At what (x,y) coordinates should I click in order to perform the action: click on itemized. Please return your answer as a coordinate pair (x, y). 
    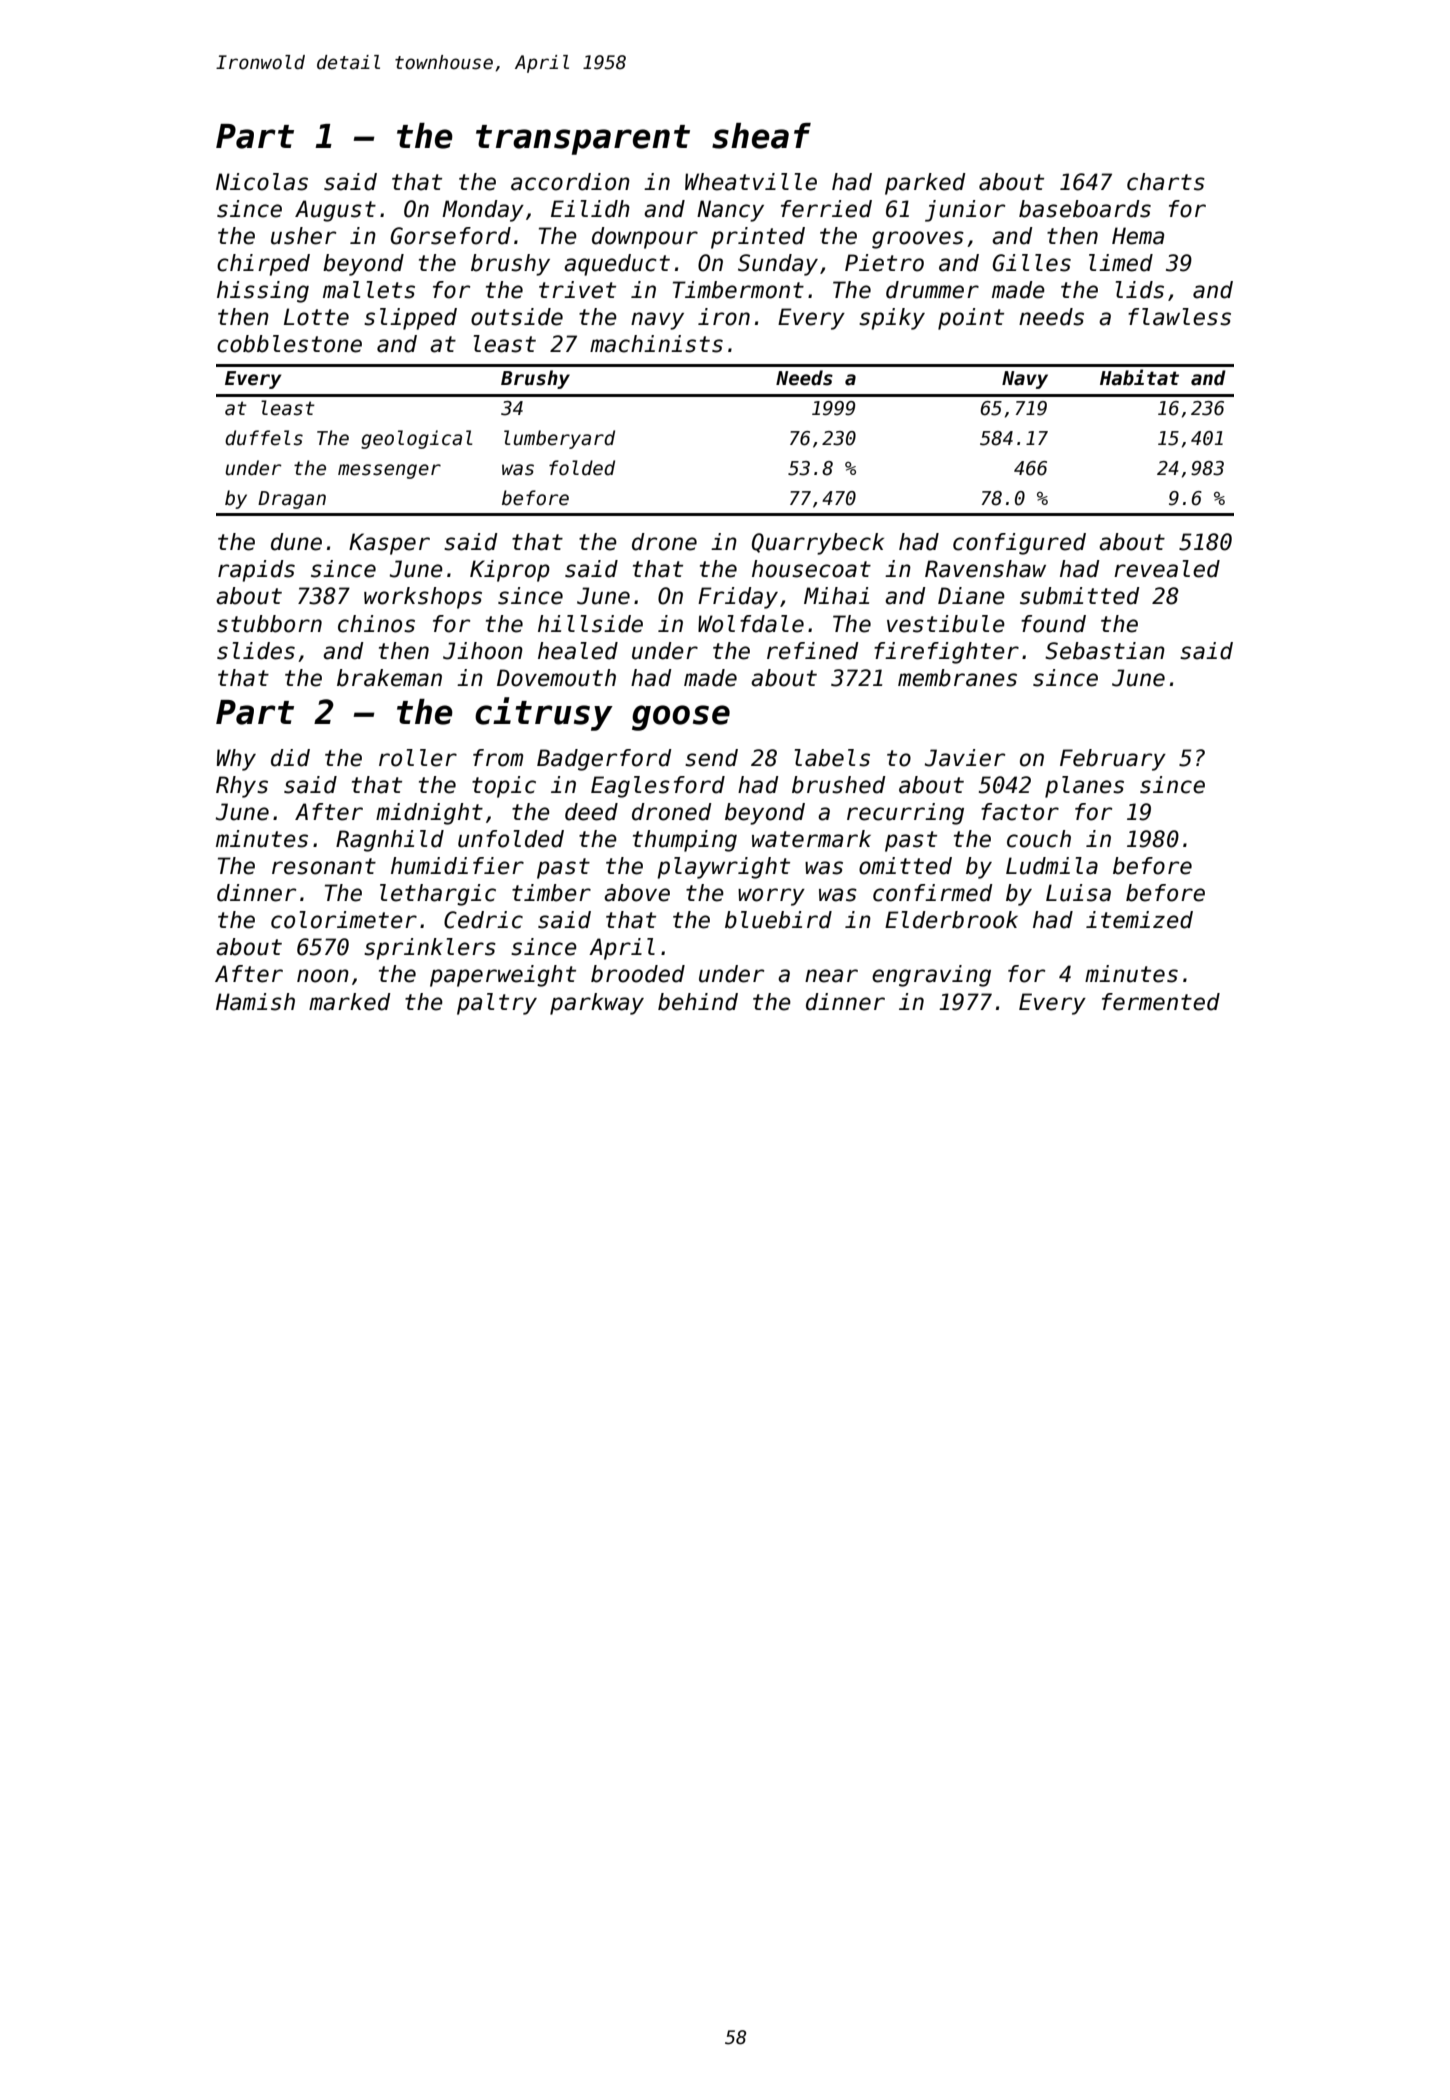
    Looking at the image, I should click on (1139, 920).
